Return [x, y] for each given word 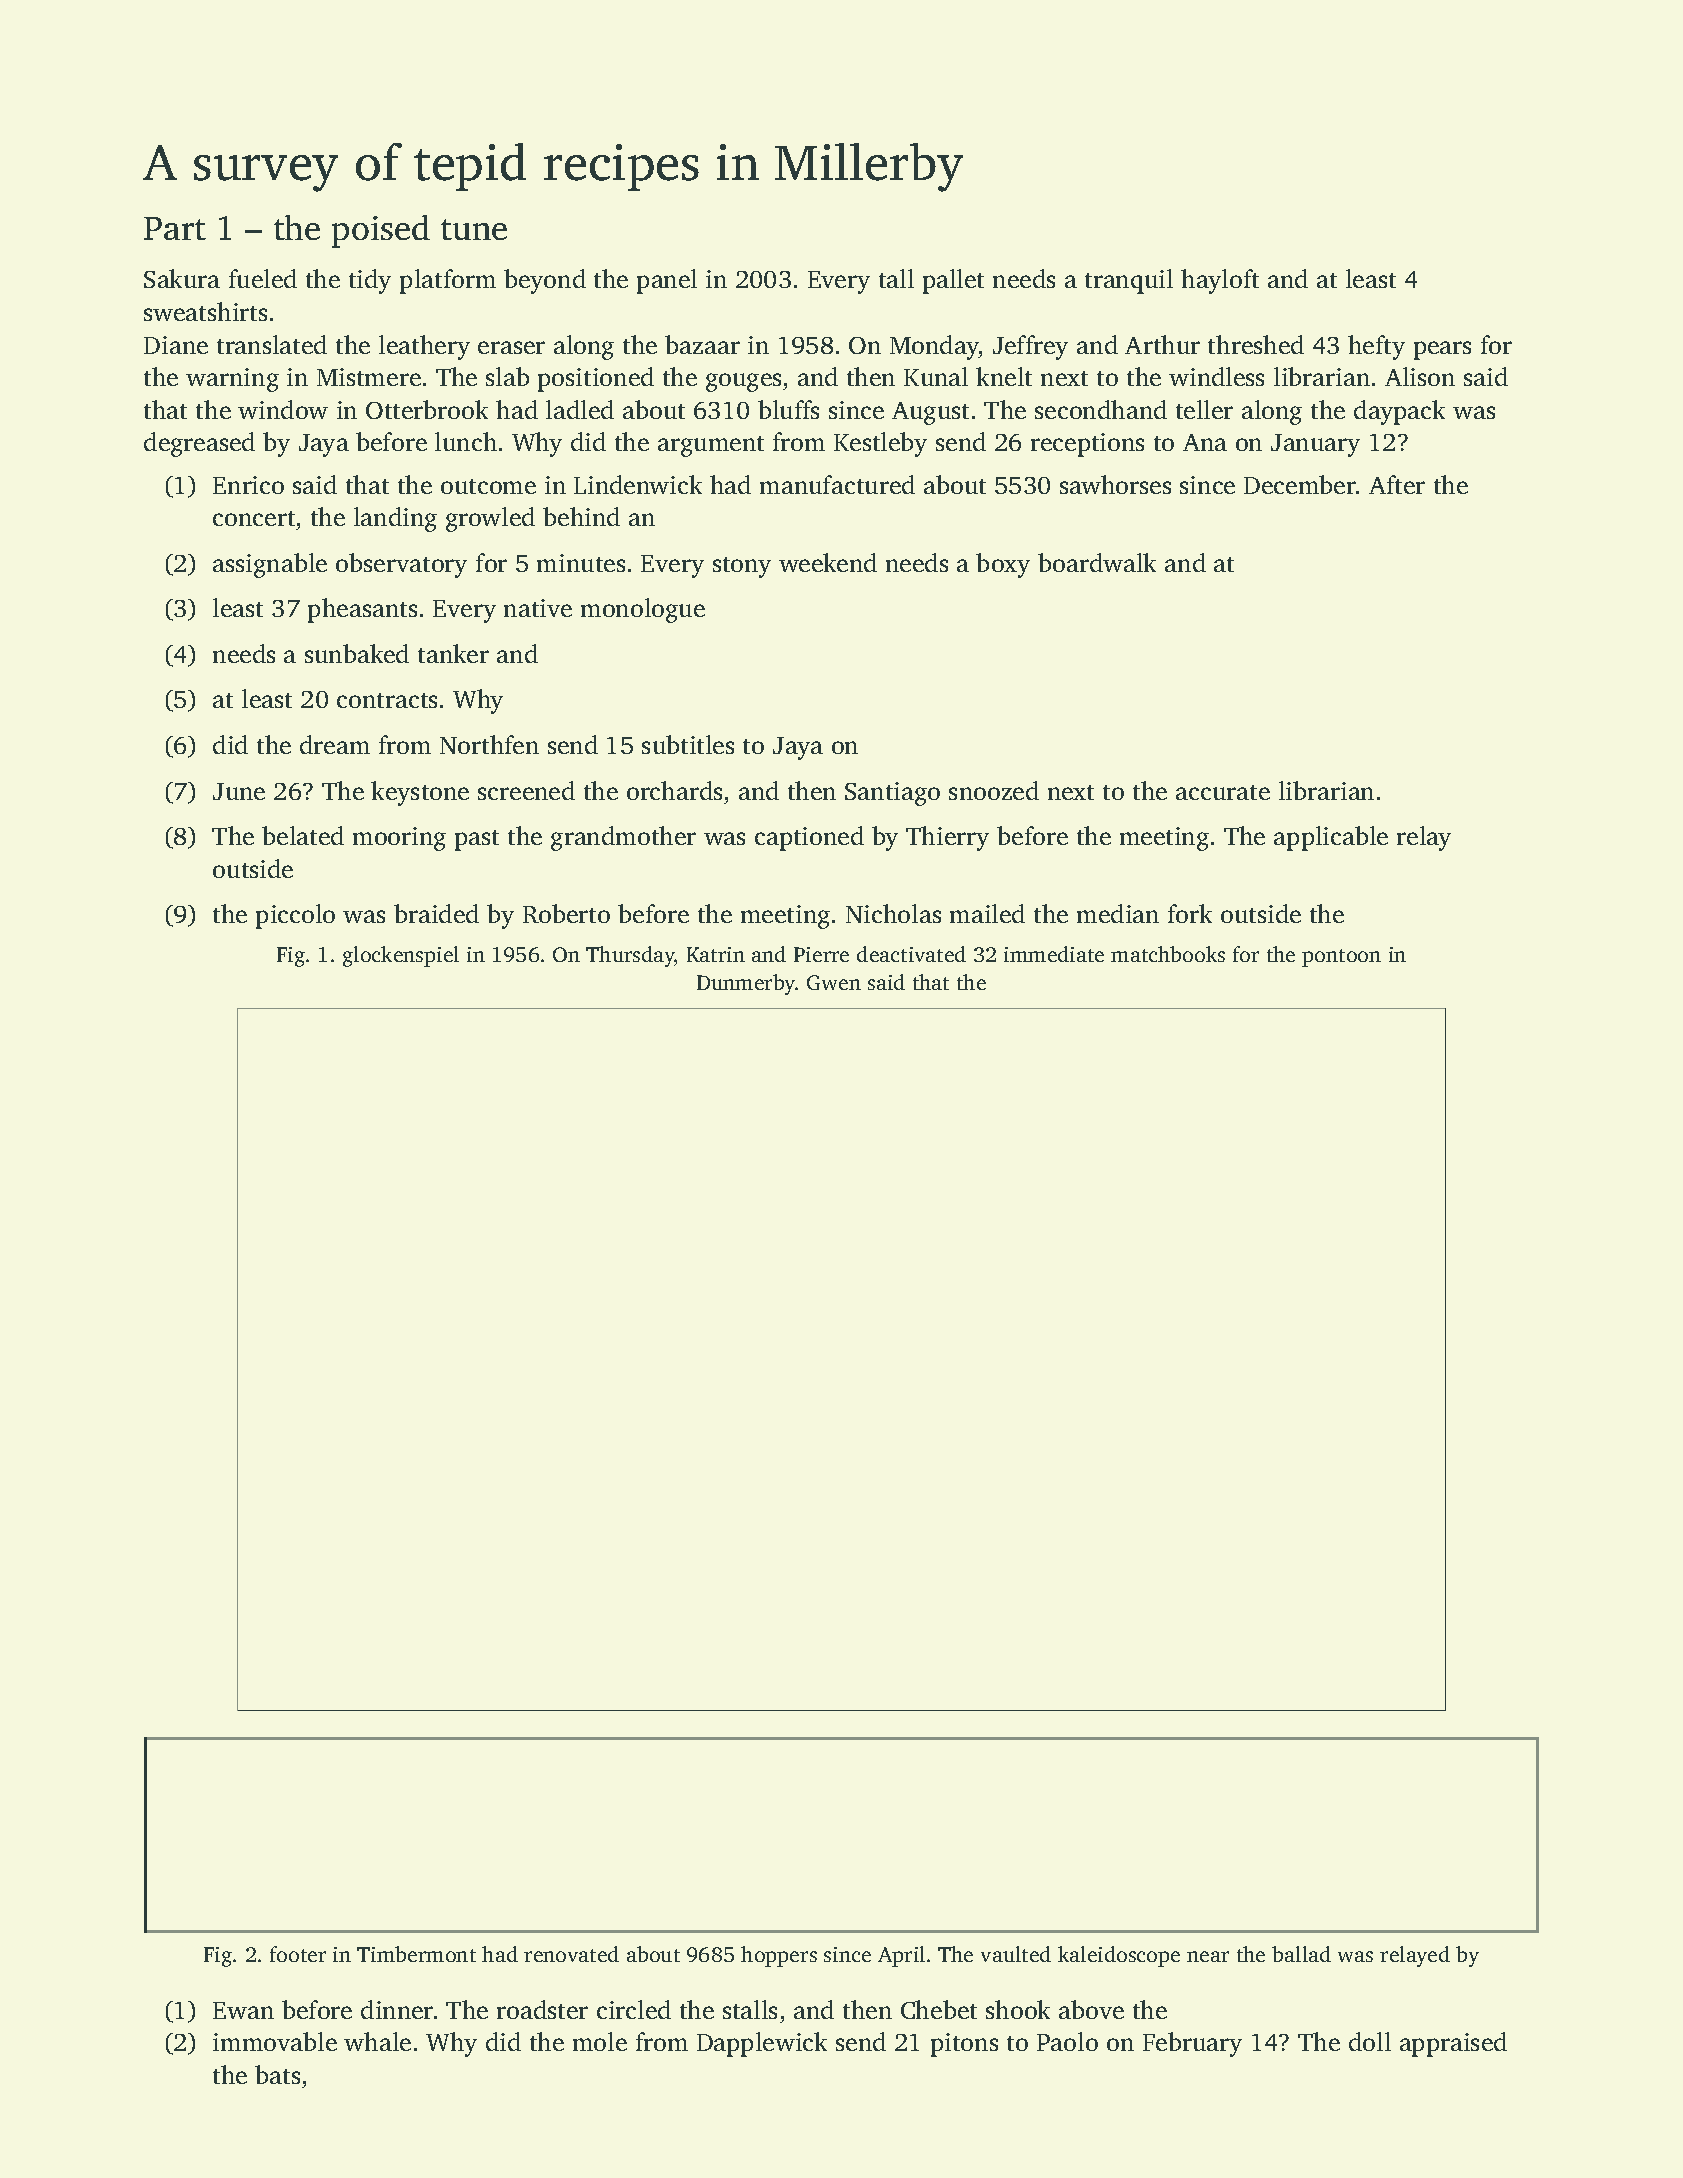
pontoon [1341, 958]
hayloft [1220, 281]
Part [175, 228]
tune [474, 229]
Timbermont [416, 1954]
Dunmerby [746, 984]
